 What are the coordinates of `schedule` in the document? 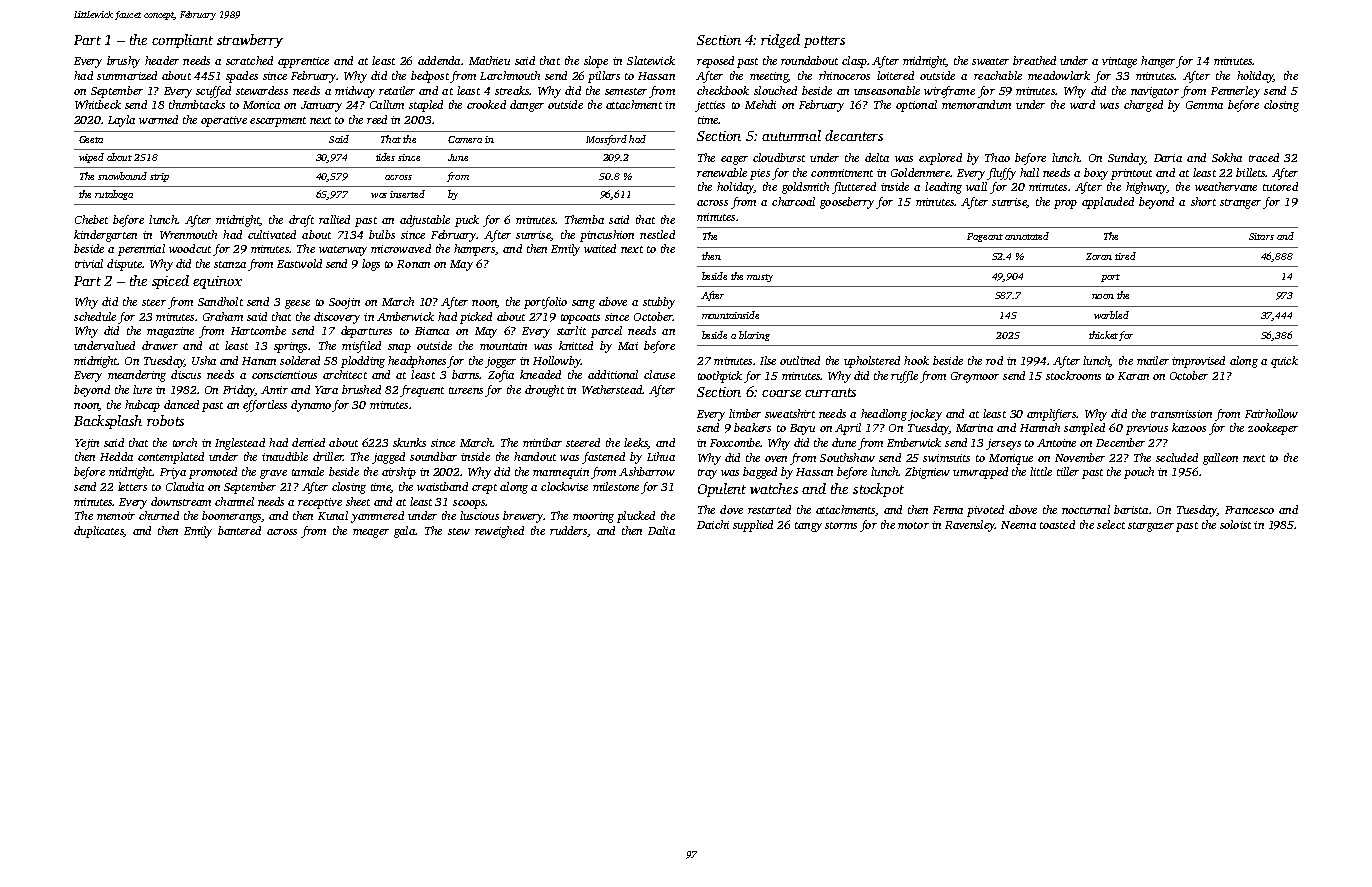 It's located at (95, 316).
